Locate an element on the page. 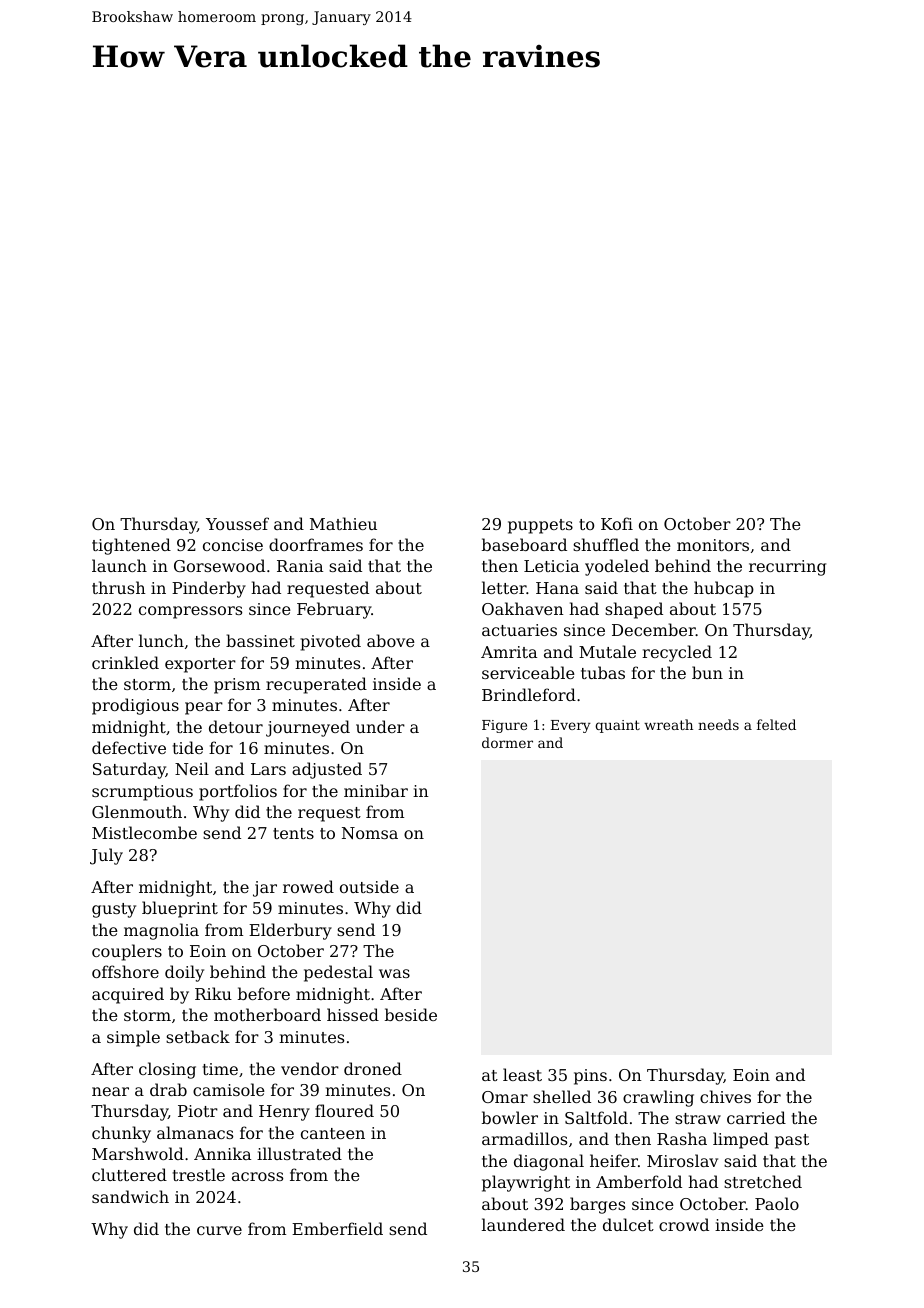 The height and width of the document is (1308, 924). dormer is located at coordinates (507, 742).
